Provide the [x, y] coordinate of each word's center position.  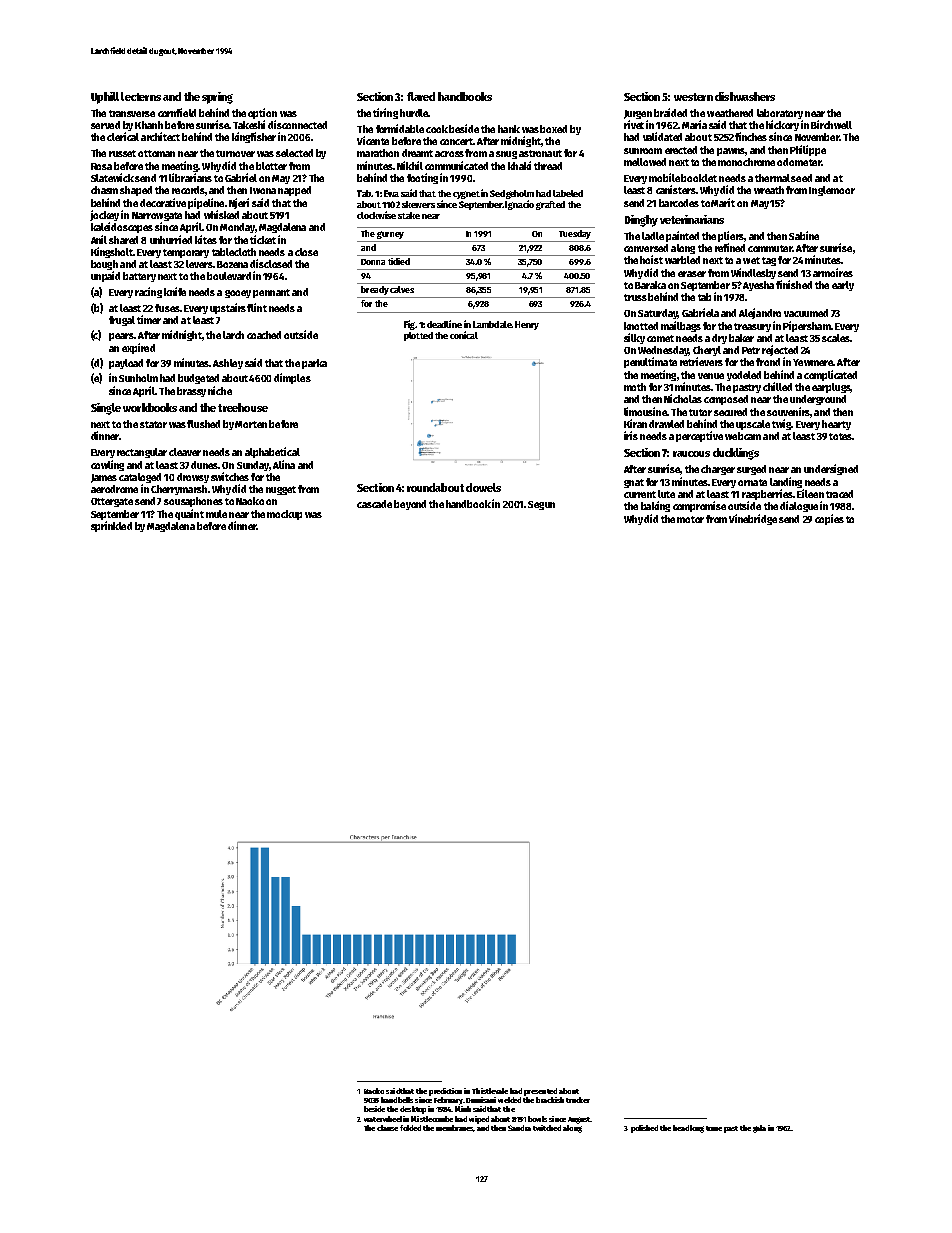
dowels [483, 487]
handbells [397, 1100]
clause [387, 1128]
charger [718, 470]
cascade [374, 504]
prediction [445, 1092]
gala [759, 1129]
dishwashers [745, 96]
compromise [699, 506]
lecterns [141, 96]
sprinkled [111, 526]
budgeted [198, 379]
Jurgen [638, 114]
